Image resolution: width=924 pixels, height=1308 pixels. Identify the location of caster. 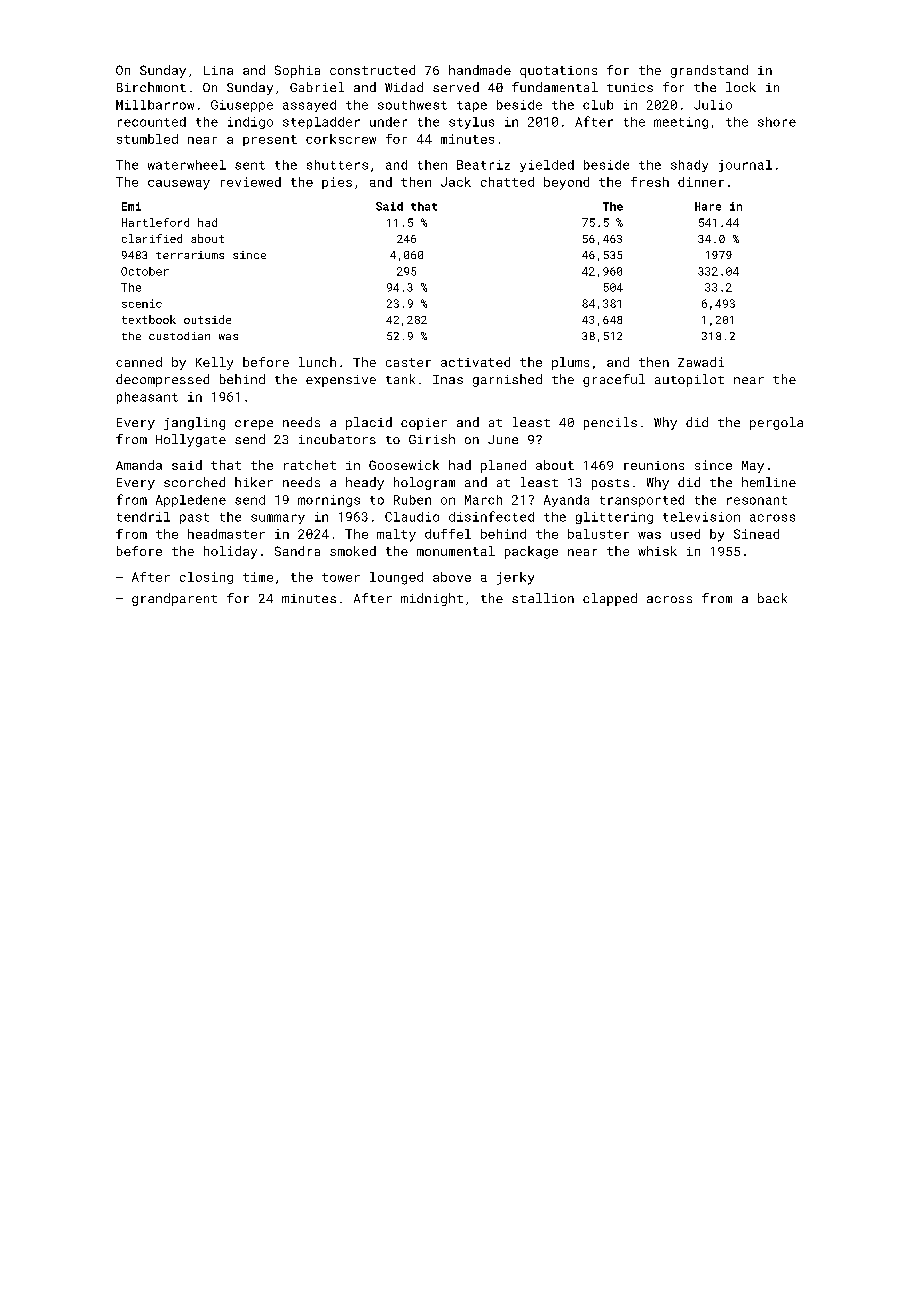
(408, 362).
